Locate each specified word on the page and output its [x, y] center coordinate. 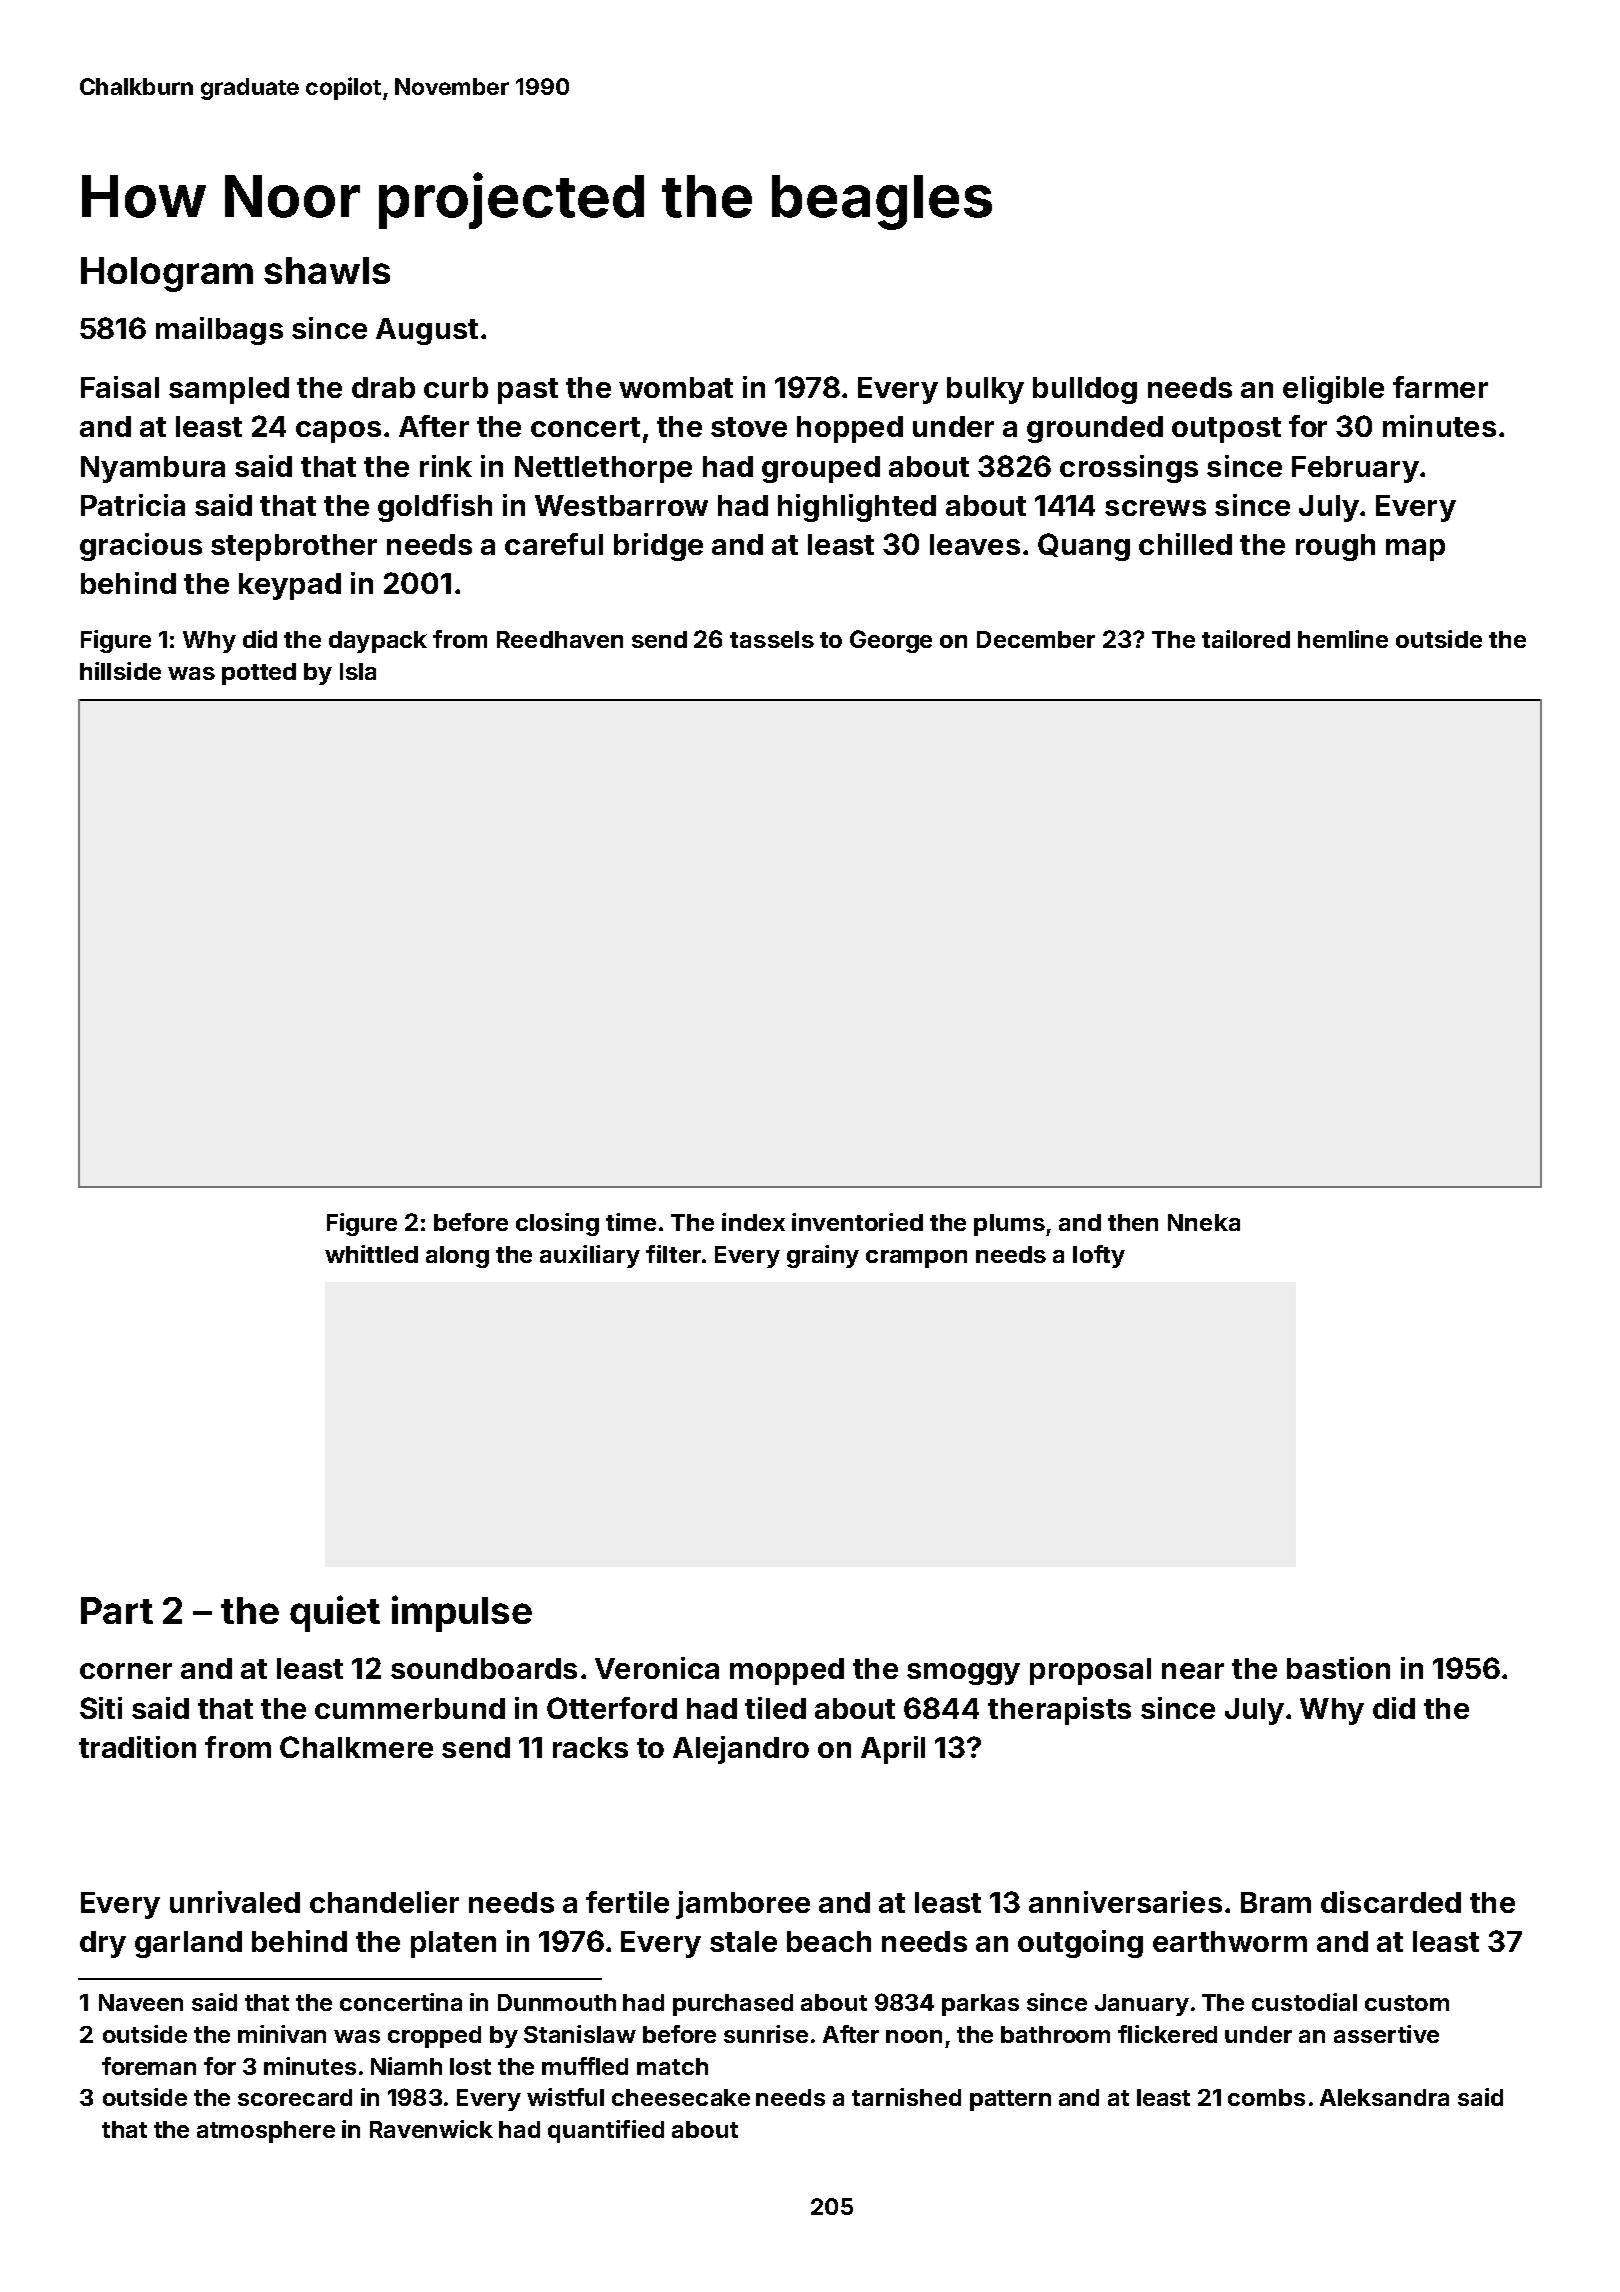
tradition [137, 1747]
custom [1407, 2003]
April [893, 1750]
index [753, 1222]
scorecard [295, 2097]
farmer [1440, 387]
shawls [327, 270]
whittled [371, 1254]
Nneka [1204, 1222]
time [631, 1222]
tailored [1246, 639]
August [427, 331]
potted [259, 674]
